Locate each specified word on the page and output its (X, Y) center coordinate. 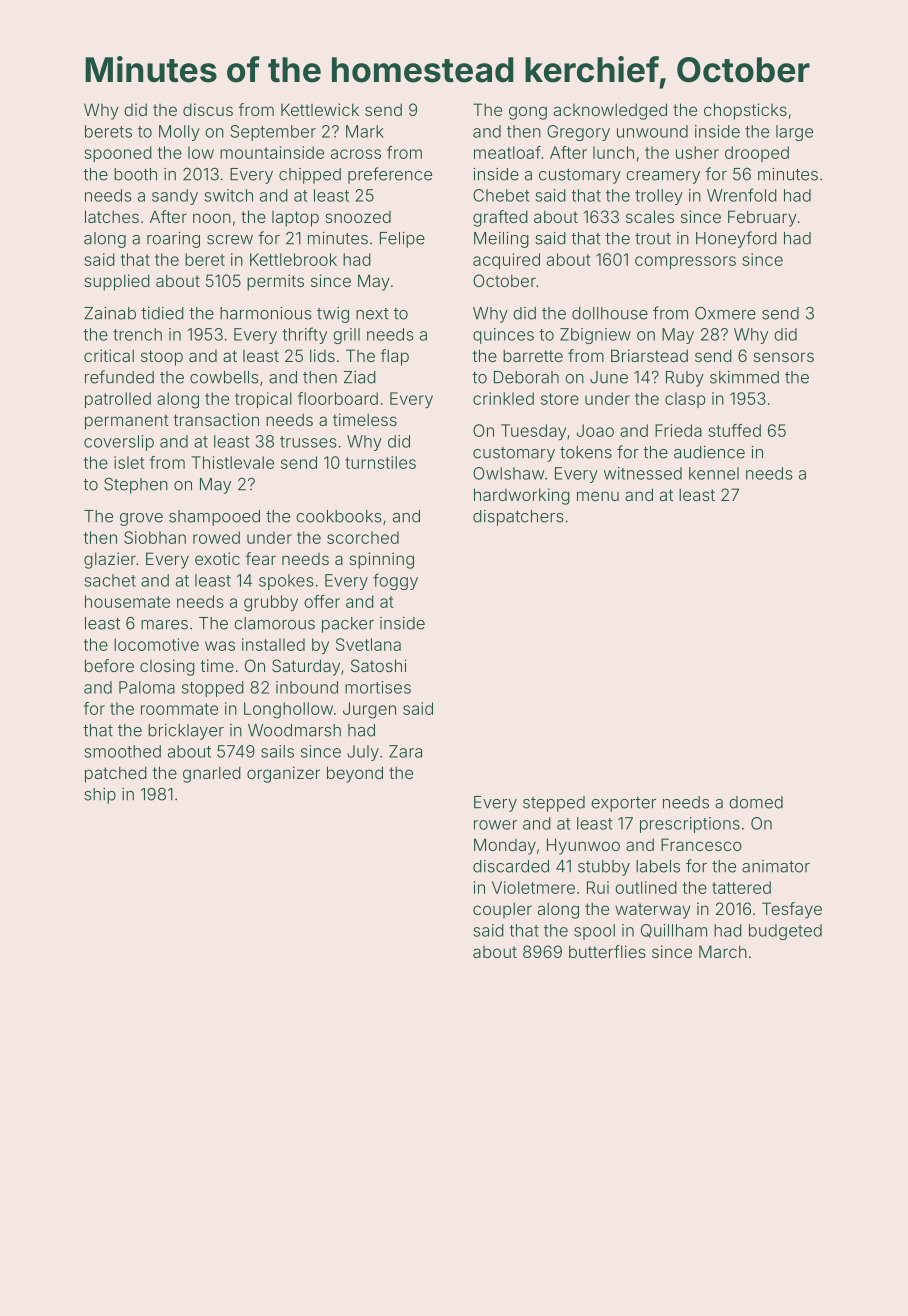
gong (528, 113)
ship (100, 796)
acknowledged (610, 111)
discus (208, 109)
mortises (378, 687)
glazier (110, 560)
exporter (623, 804)
